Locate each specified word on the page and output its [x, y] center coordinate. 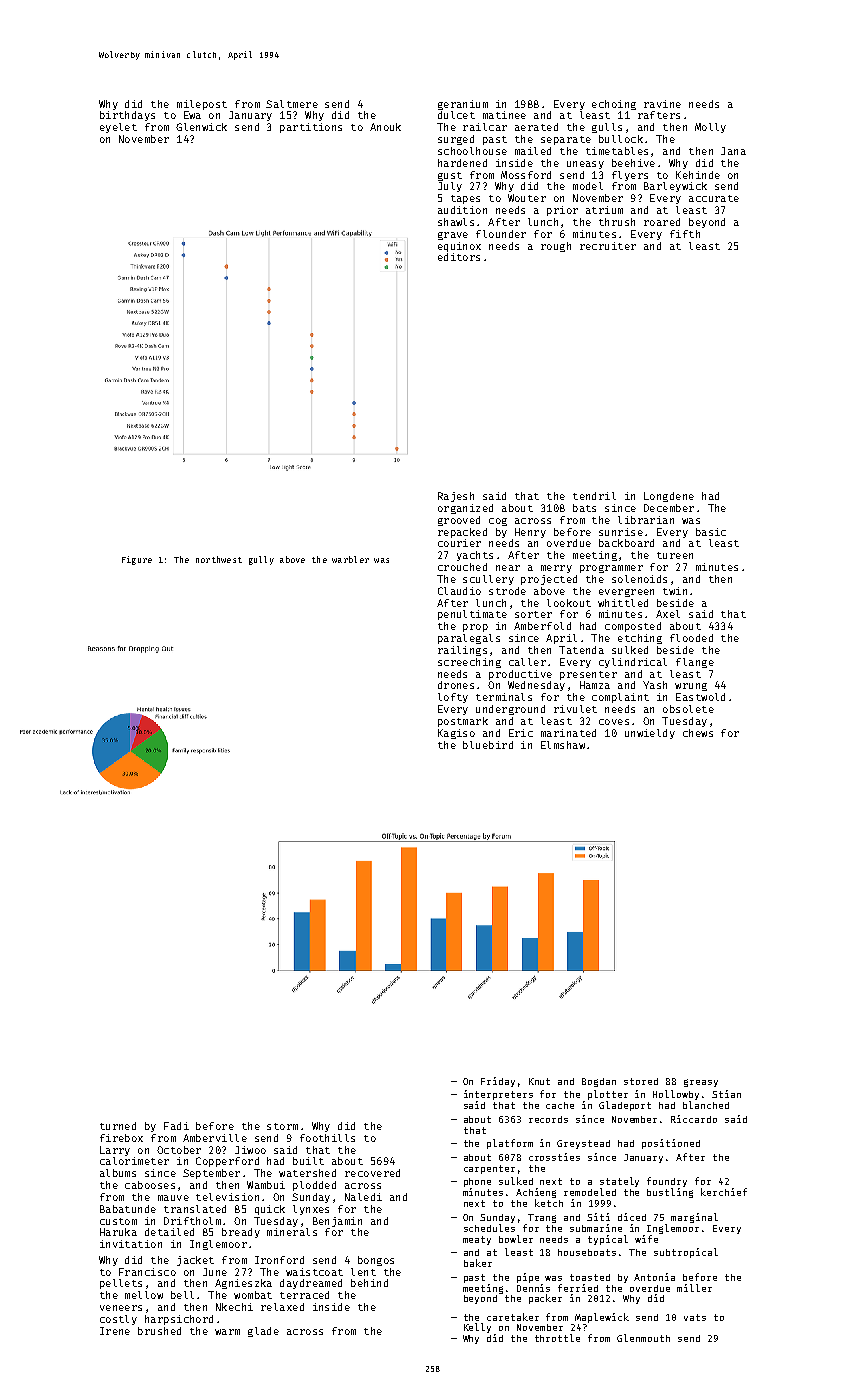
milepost [202, 105]
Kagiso [456, 734]
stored [641, 1081]
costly [118, 1320]
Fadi [176, 1126]
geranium [463, 105]
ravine [662, 104]
